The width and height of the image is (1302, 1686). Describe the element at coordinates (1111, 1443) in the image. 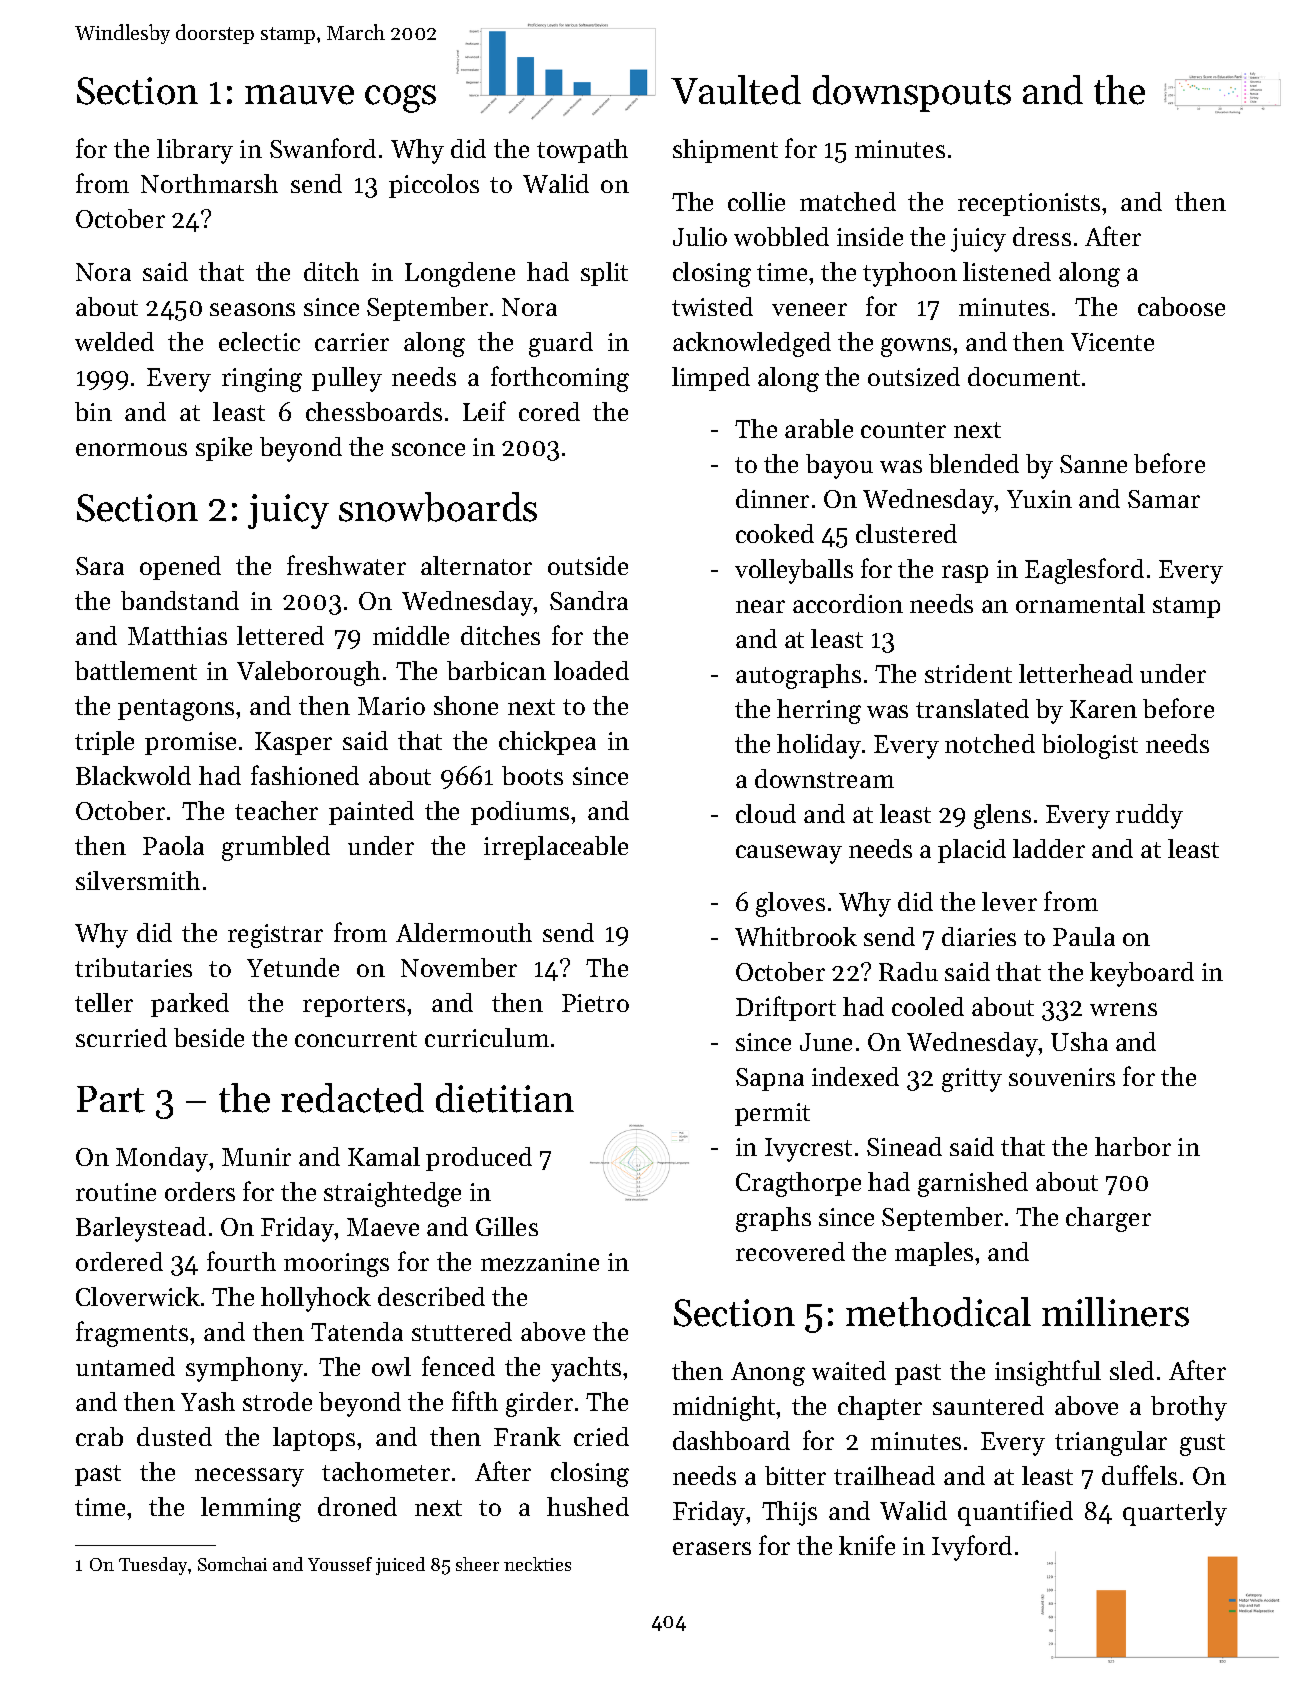

I see `triangular` at that location.
